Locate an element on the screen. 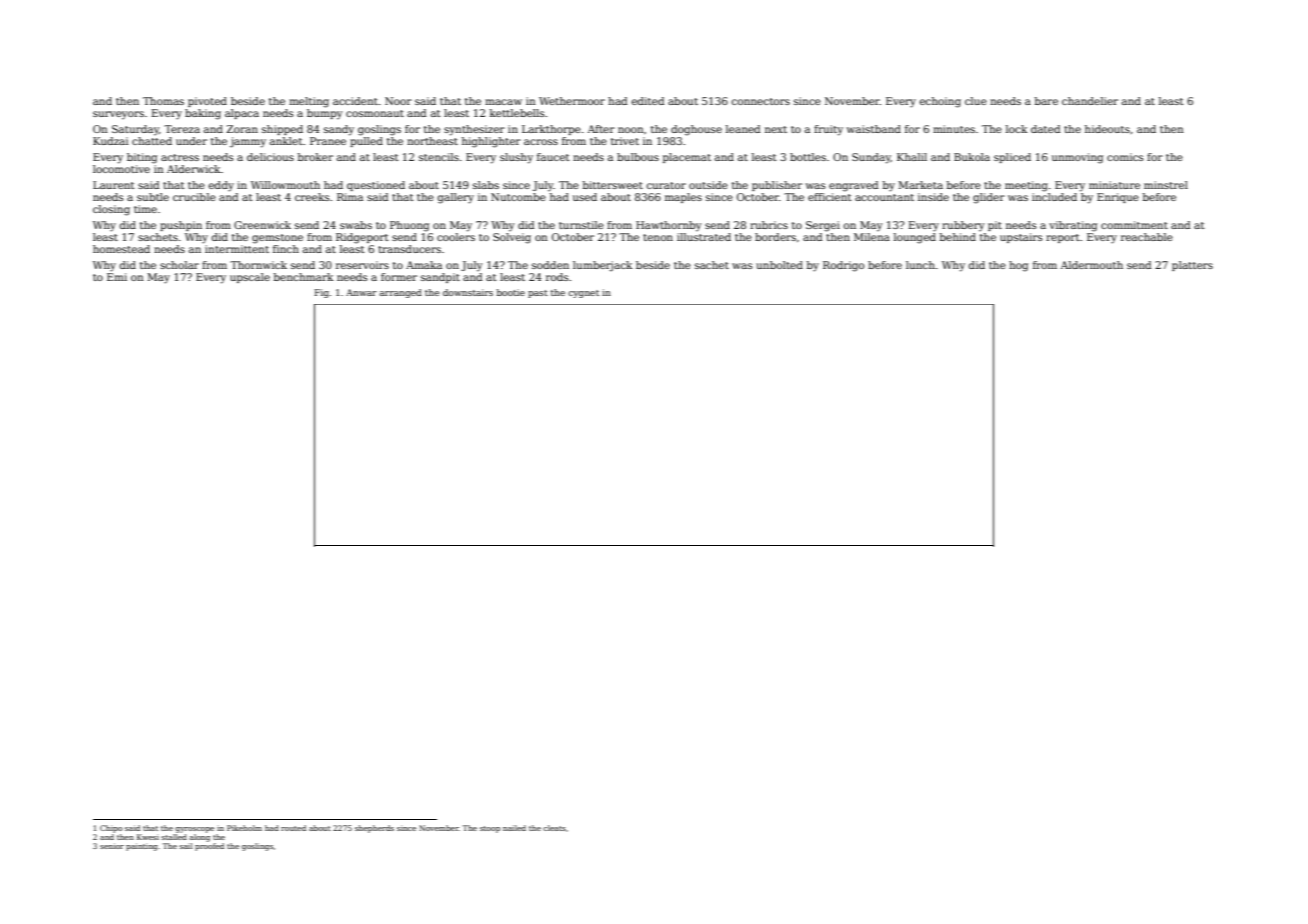  nailed is located at coordinates (514, 828).
